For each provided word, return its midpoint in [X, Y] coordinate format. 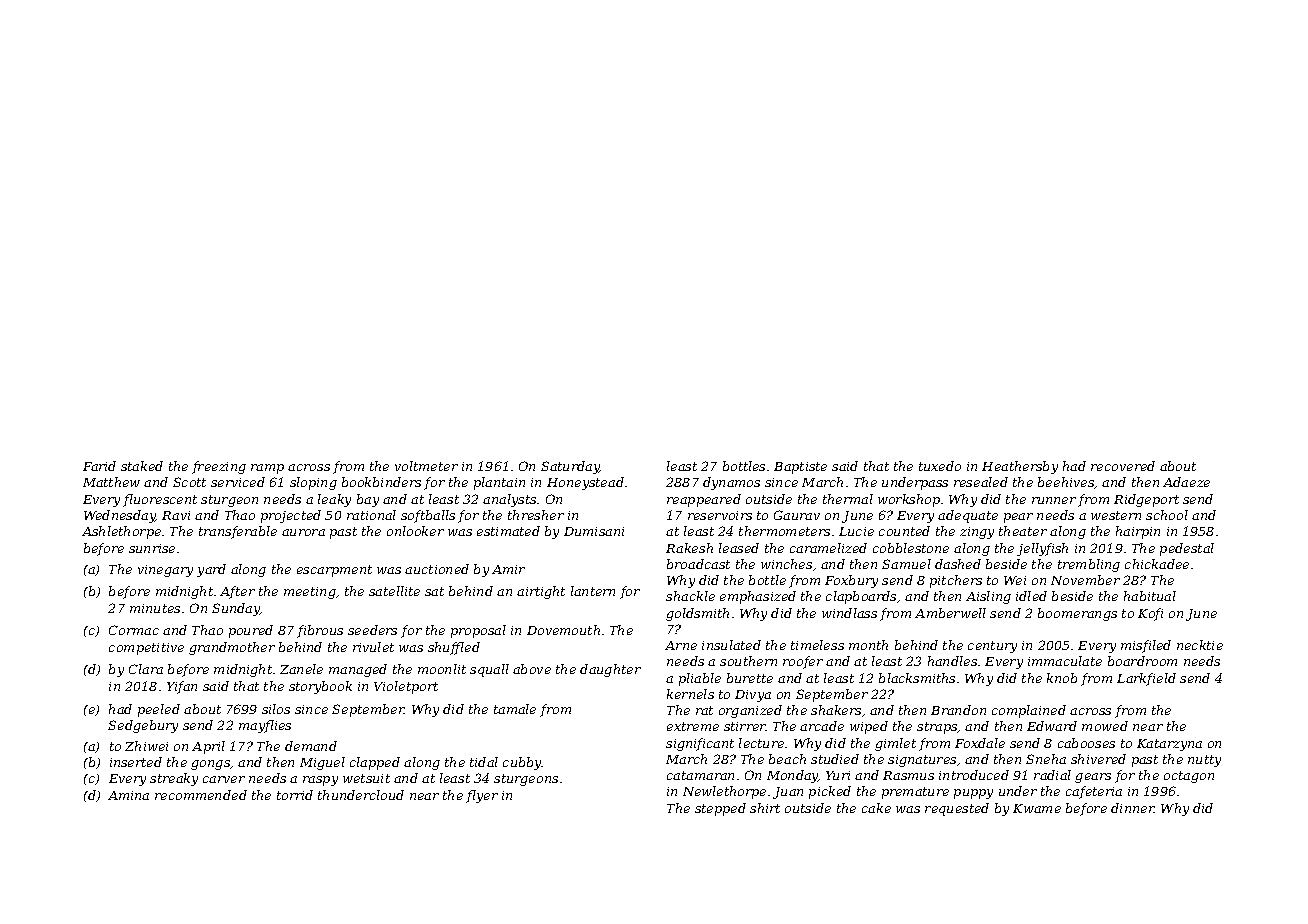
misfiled [1146, 646]
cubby [522, 763]
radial [1052, 775]
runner [1054, 500]
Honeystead [585, 483]
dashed [958, 564]
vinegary [165, 571]
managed [358, 670]
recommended [201, 795]
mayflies [265, 726]
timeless [817, 645]
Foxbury [851, 581]
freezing [219, 467]
